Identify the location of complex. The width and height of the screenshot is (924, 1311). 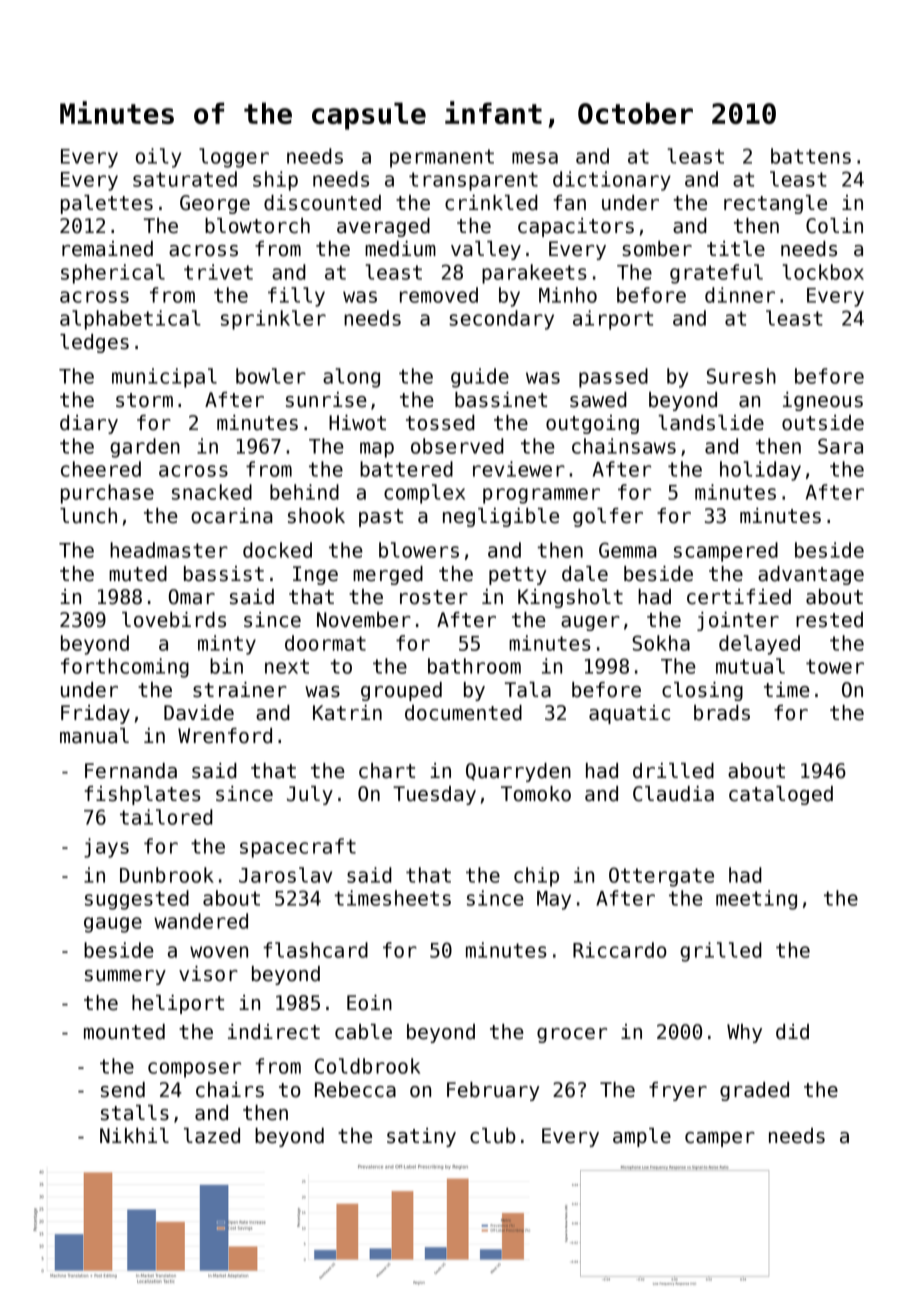
(424, 494).
